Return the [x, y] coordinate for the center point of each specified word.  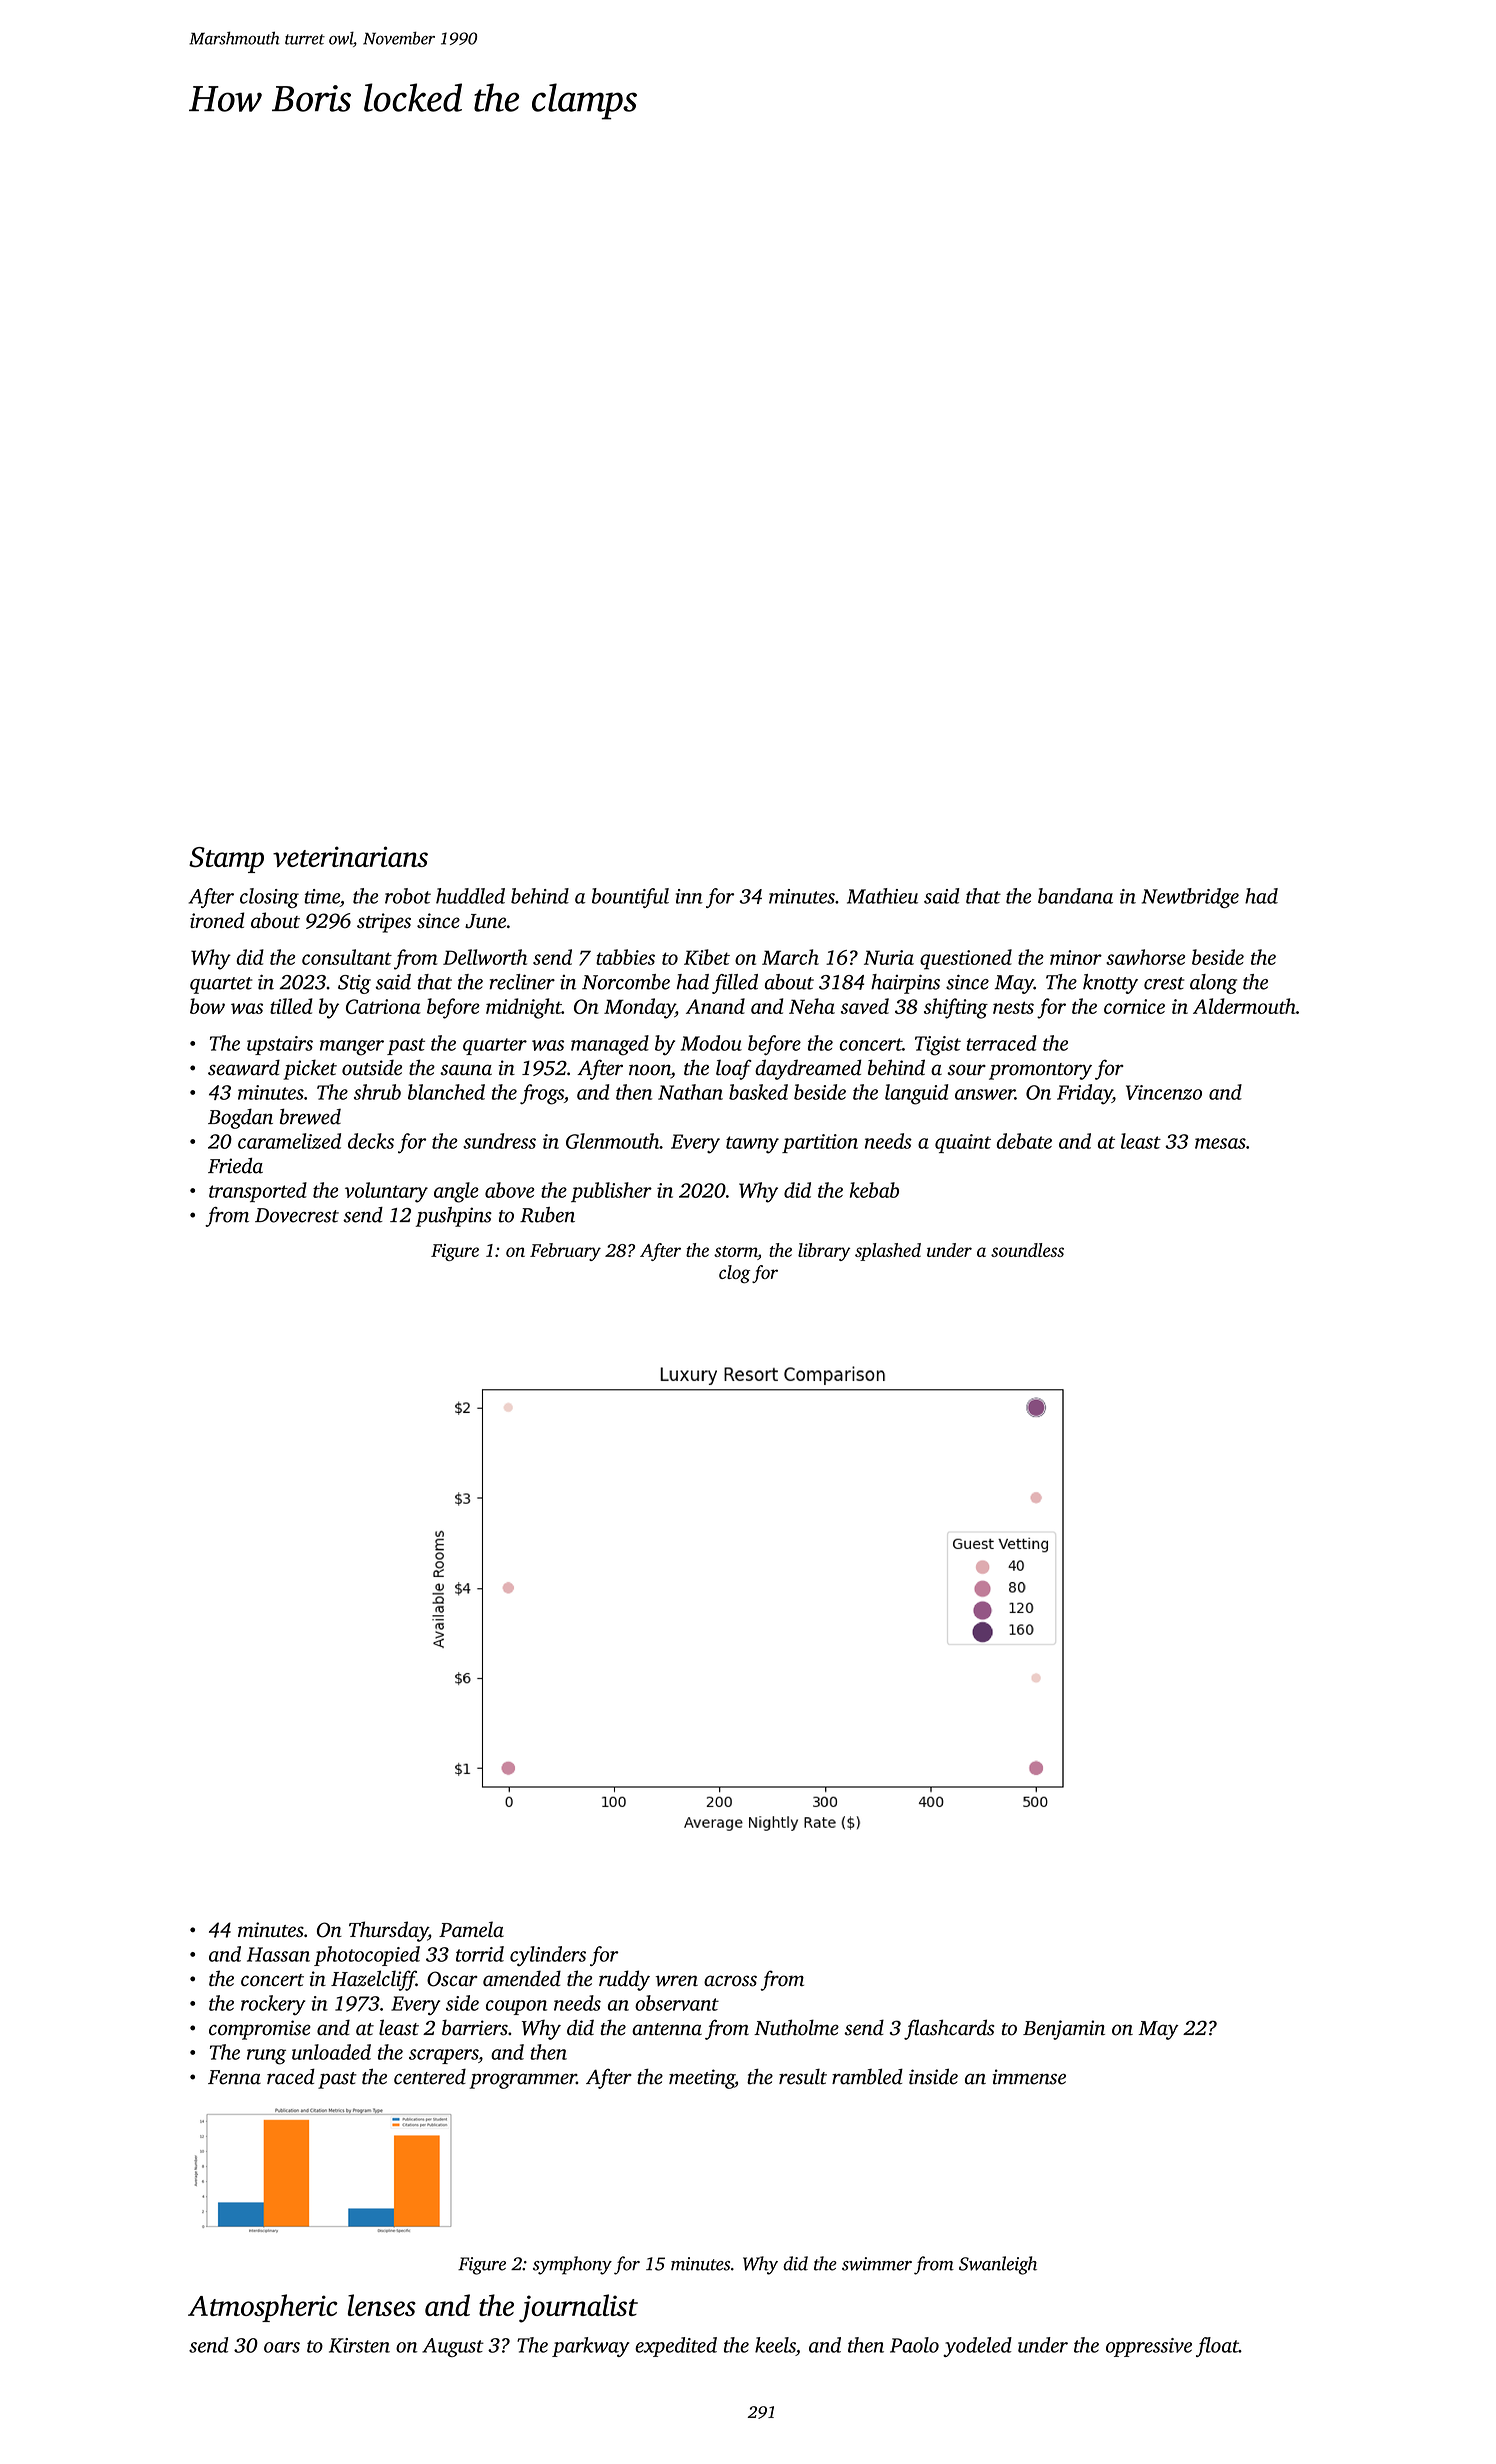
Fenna [234, 2077]
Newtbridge [1190, 898]
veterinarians [350, 856]
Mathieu [882, 896]
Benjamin [1064, 2030]
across [730, 1981]
